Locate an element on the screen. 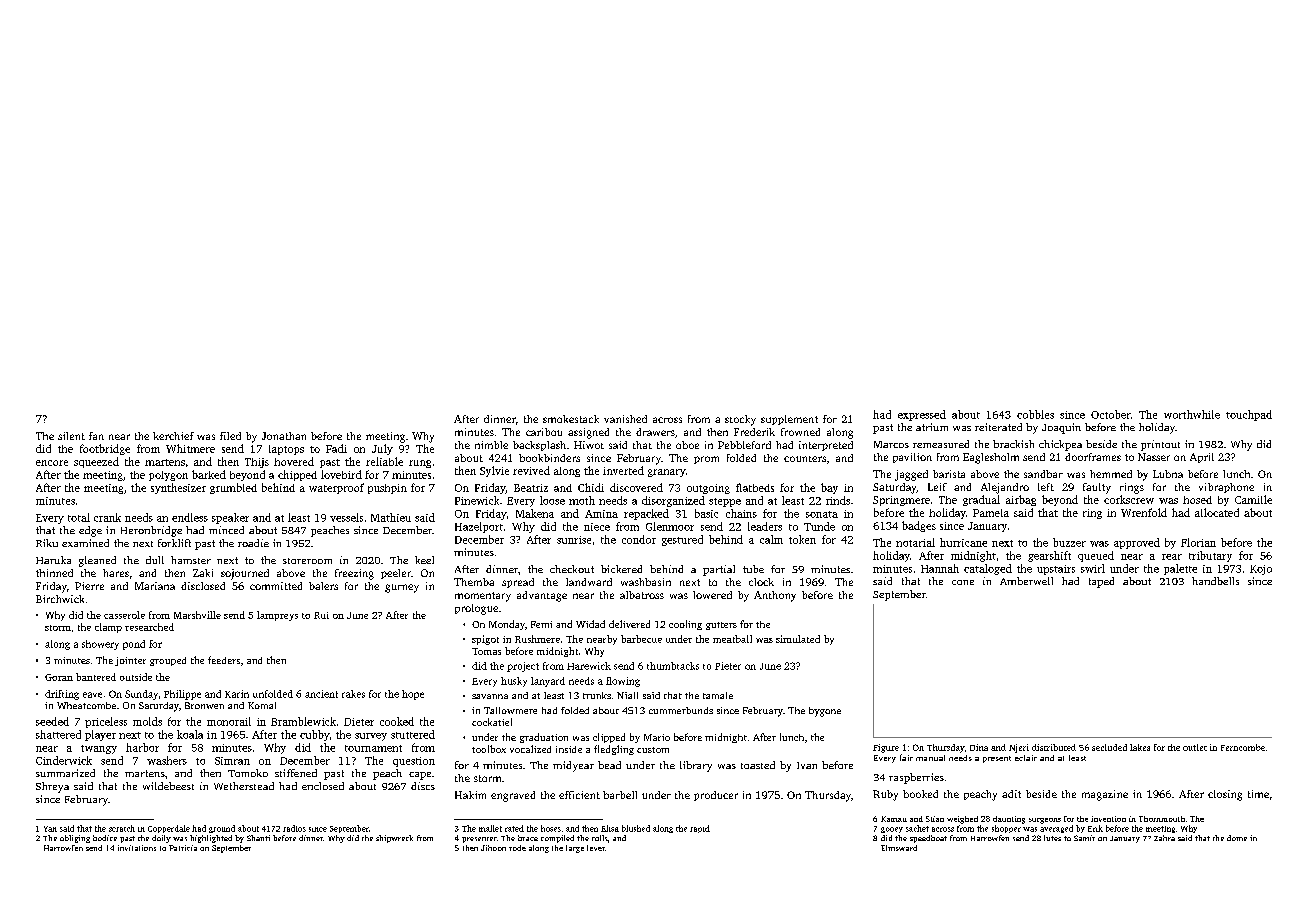  handbells is located at coordinates (1215, 581).
